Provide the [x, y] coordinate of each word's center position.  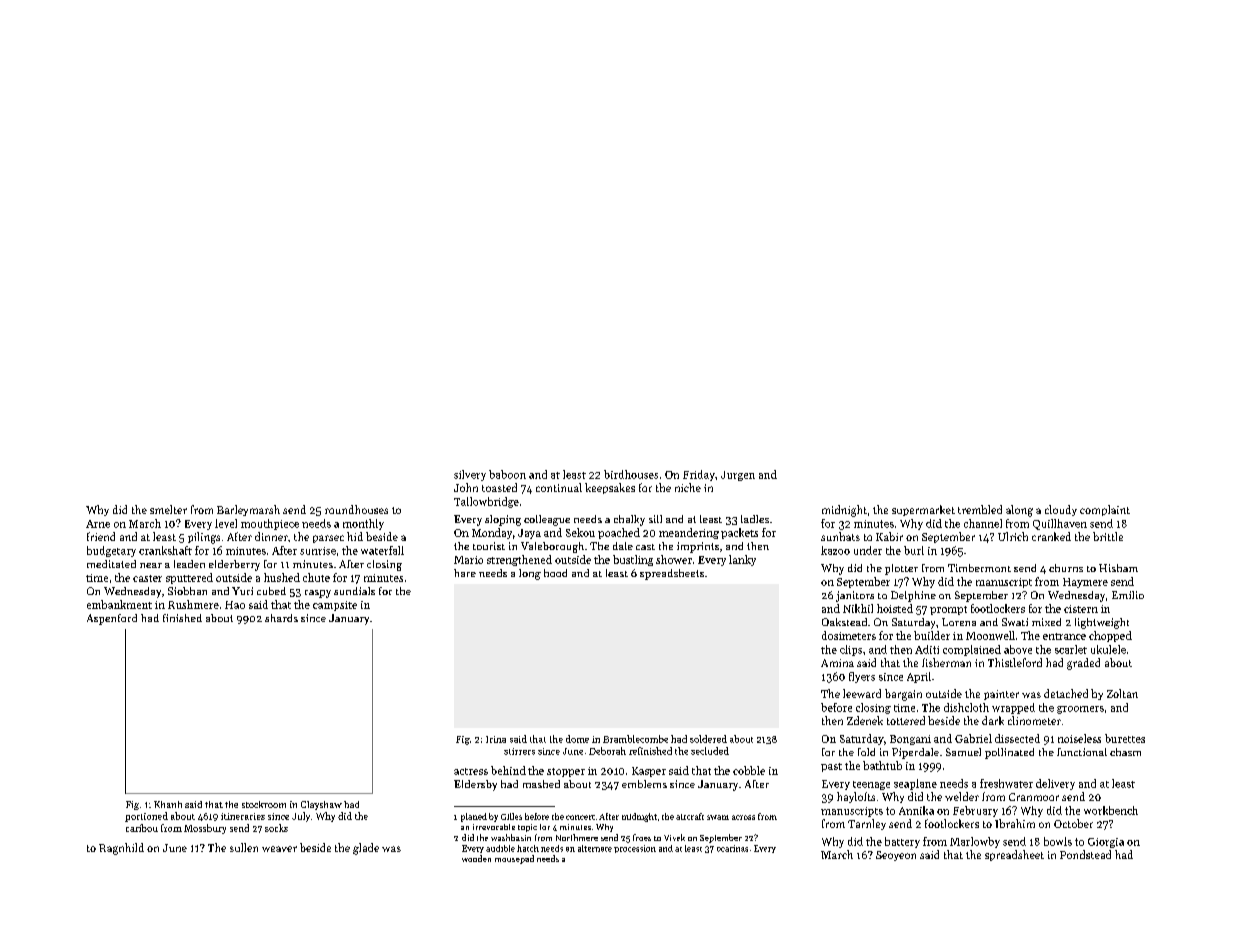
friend [101, 536]
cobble [749, 770]
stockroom [264, 804]
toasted [499, 487]
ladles [755, 519]
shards [281, 618]
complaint [1105, 510]
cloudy [1061, 510]
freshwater [1006, 783]
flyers [862, 677]
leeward [862, 693]
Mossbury [205, 829]
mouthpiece [270, 524]
